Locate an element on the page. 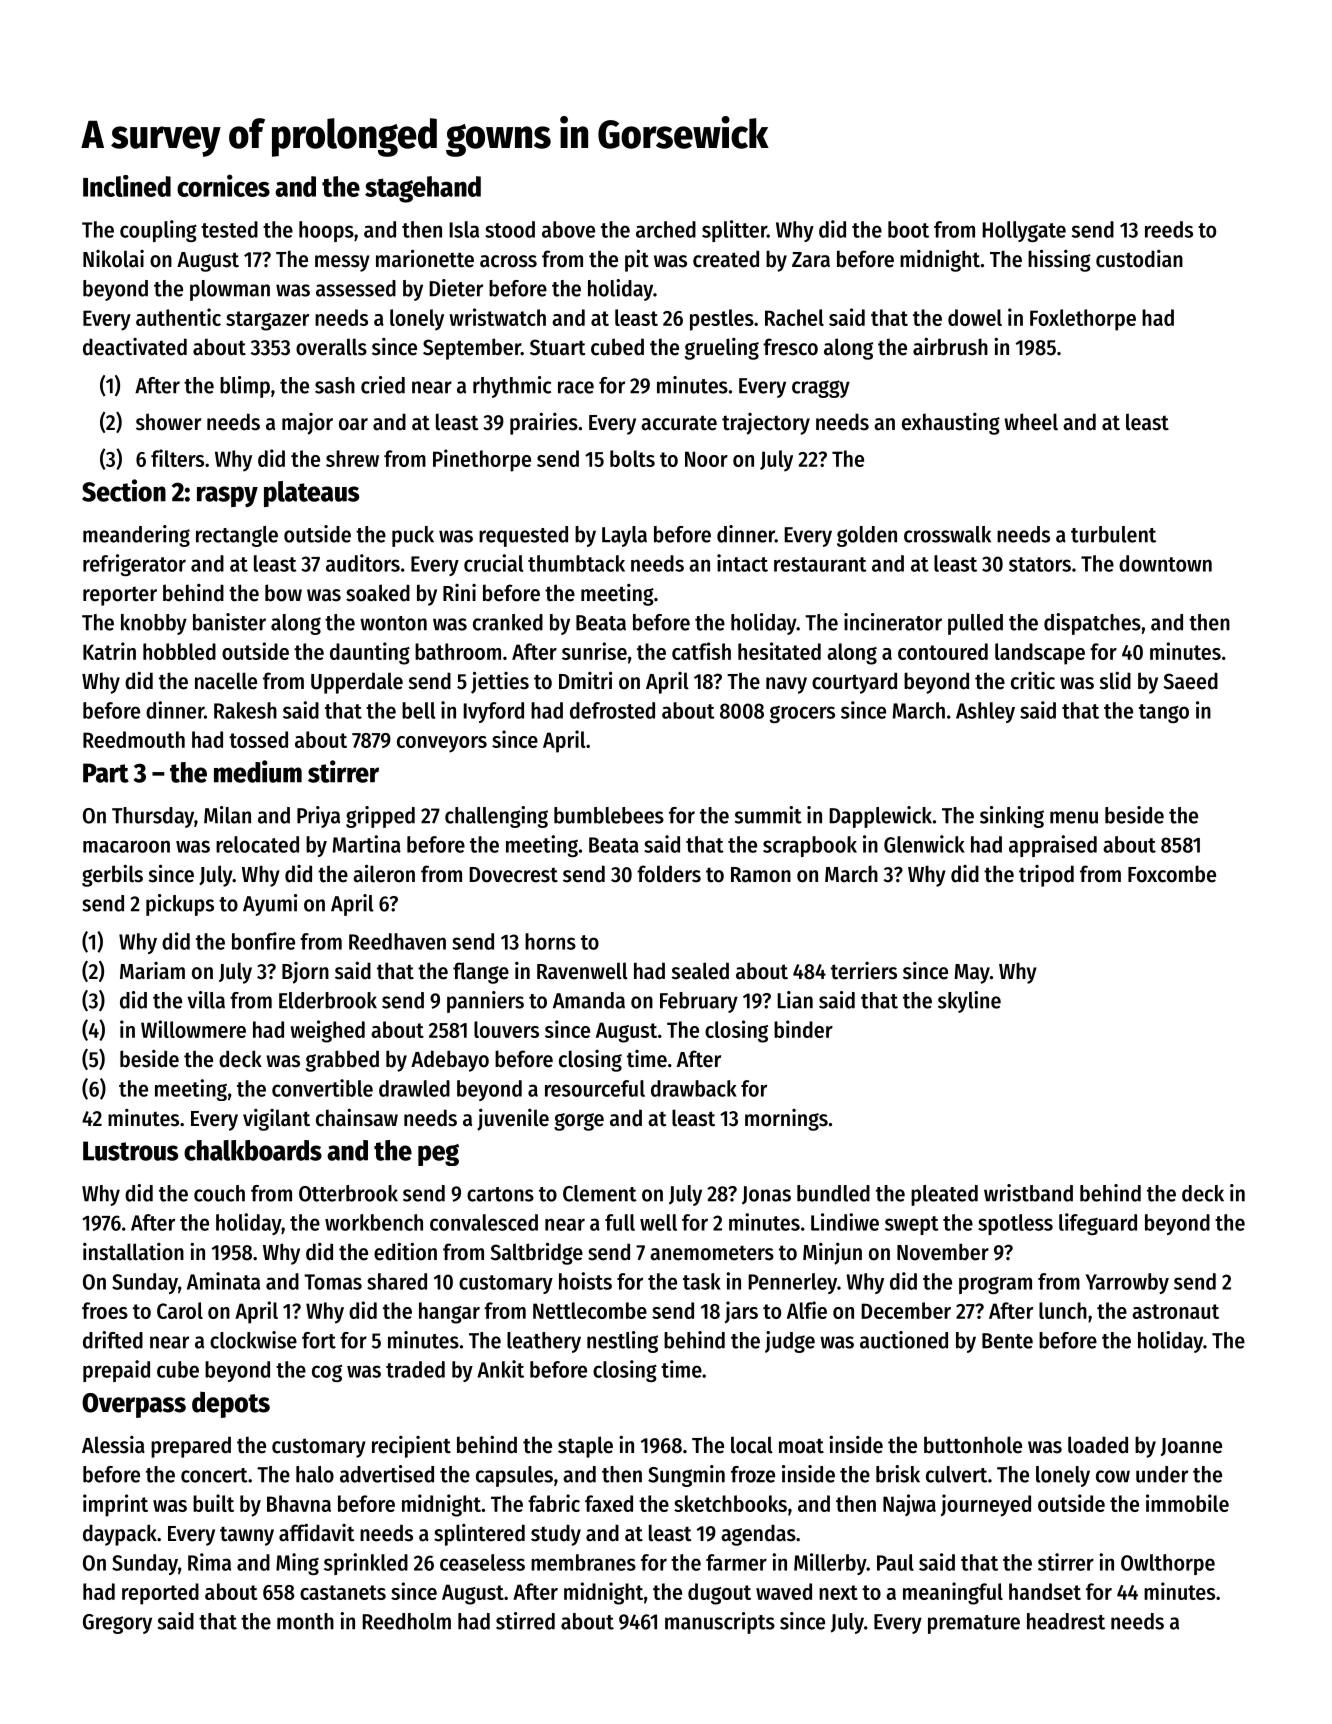  premature is located at coordinates (974, 1624).
